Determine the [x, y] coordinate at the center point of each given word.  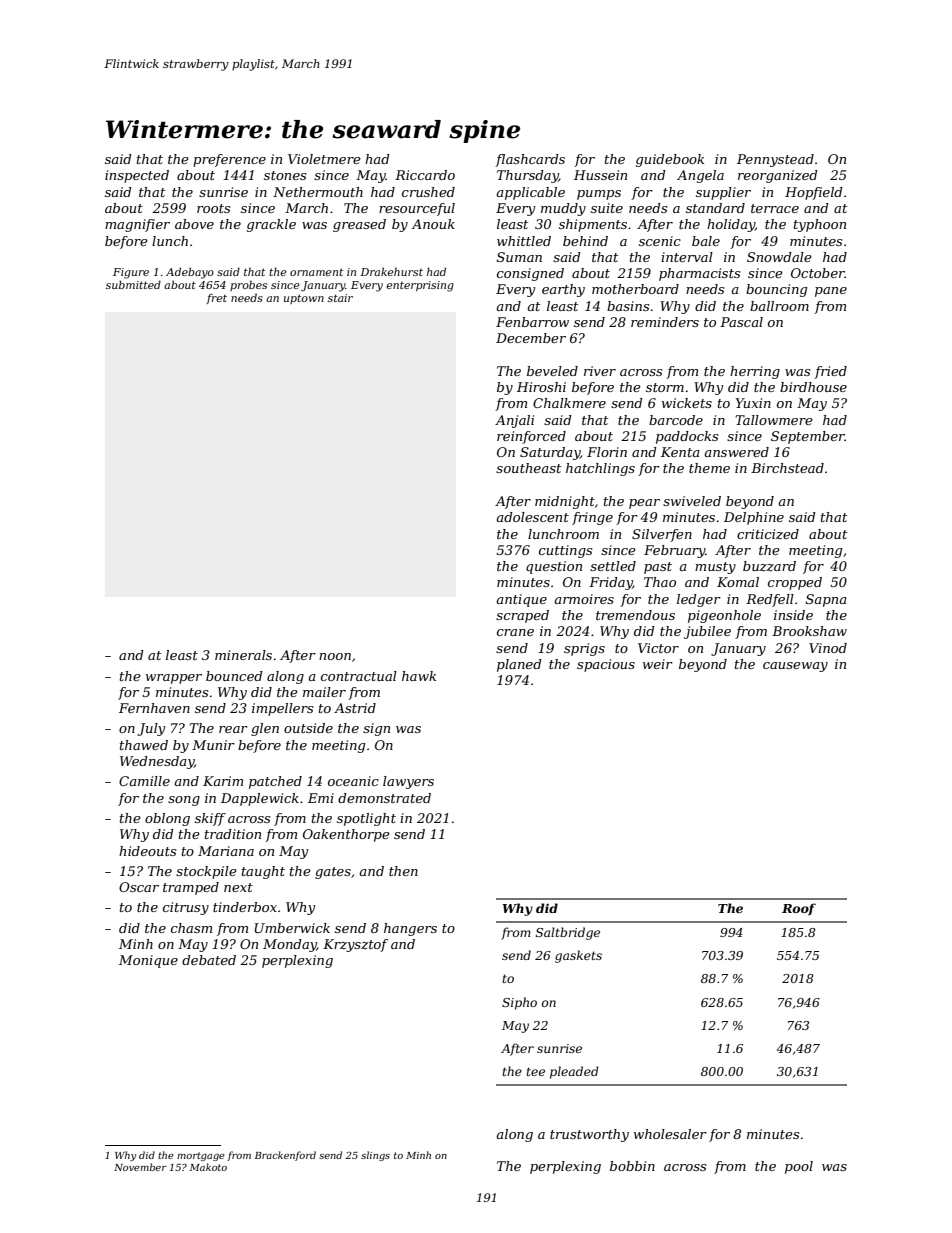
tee [535, 1071]
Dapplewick [260, 799]
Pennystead [775, 160]
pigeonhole [724, 616]
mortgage [201, 1156]
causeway [795, 667]
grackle [271, 225]
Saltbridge [568, 933]
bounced [234, 676]
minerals [243, 655]
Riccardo [425, 175]
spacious [606, 665]
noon [335, 656]
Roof [799, 909]
